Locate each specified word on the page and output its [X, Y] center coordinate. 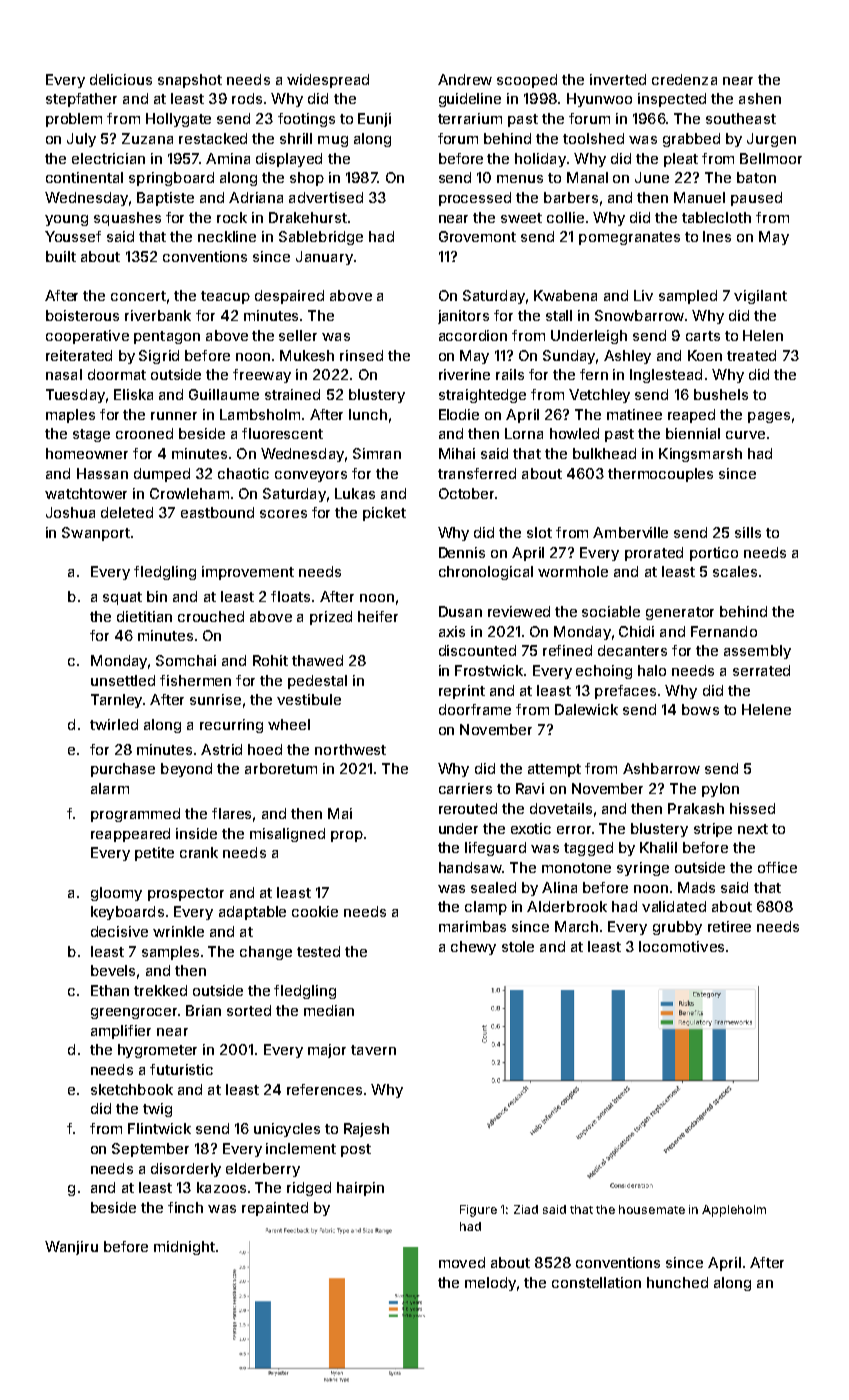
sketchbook [132, 1089]
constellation [596, 1282]
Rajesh [366, 1130]
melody [490, 1284]
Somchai [186, 660]
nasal [64, 374]
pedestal [317, 682]
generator [680, 613]
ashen [760, 98]
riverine [464, 374]
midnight [184, 1248]
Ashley [627, 357]
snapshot [190, 81]
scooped [527, 81]
